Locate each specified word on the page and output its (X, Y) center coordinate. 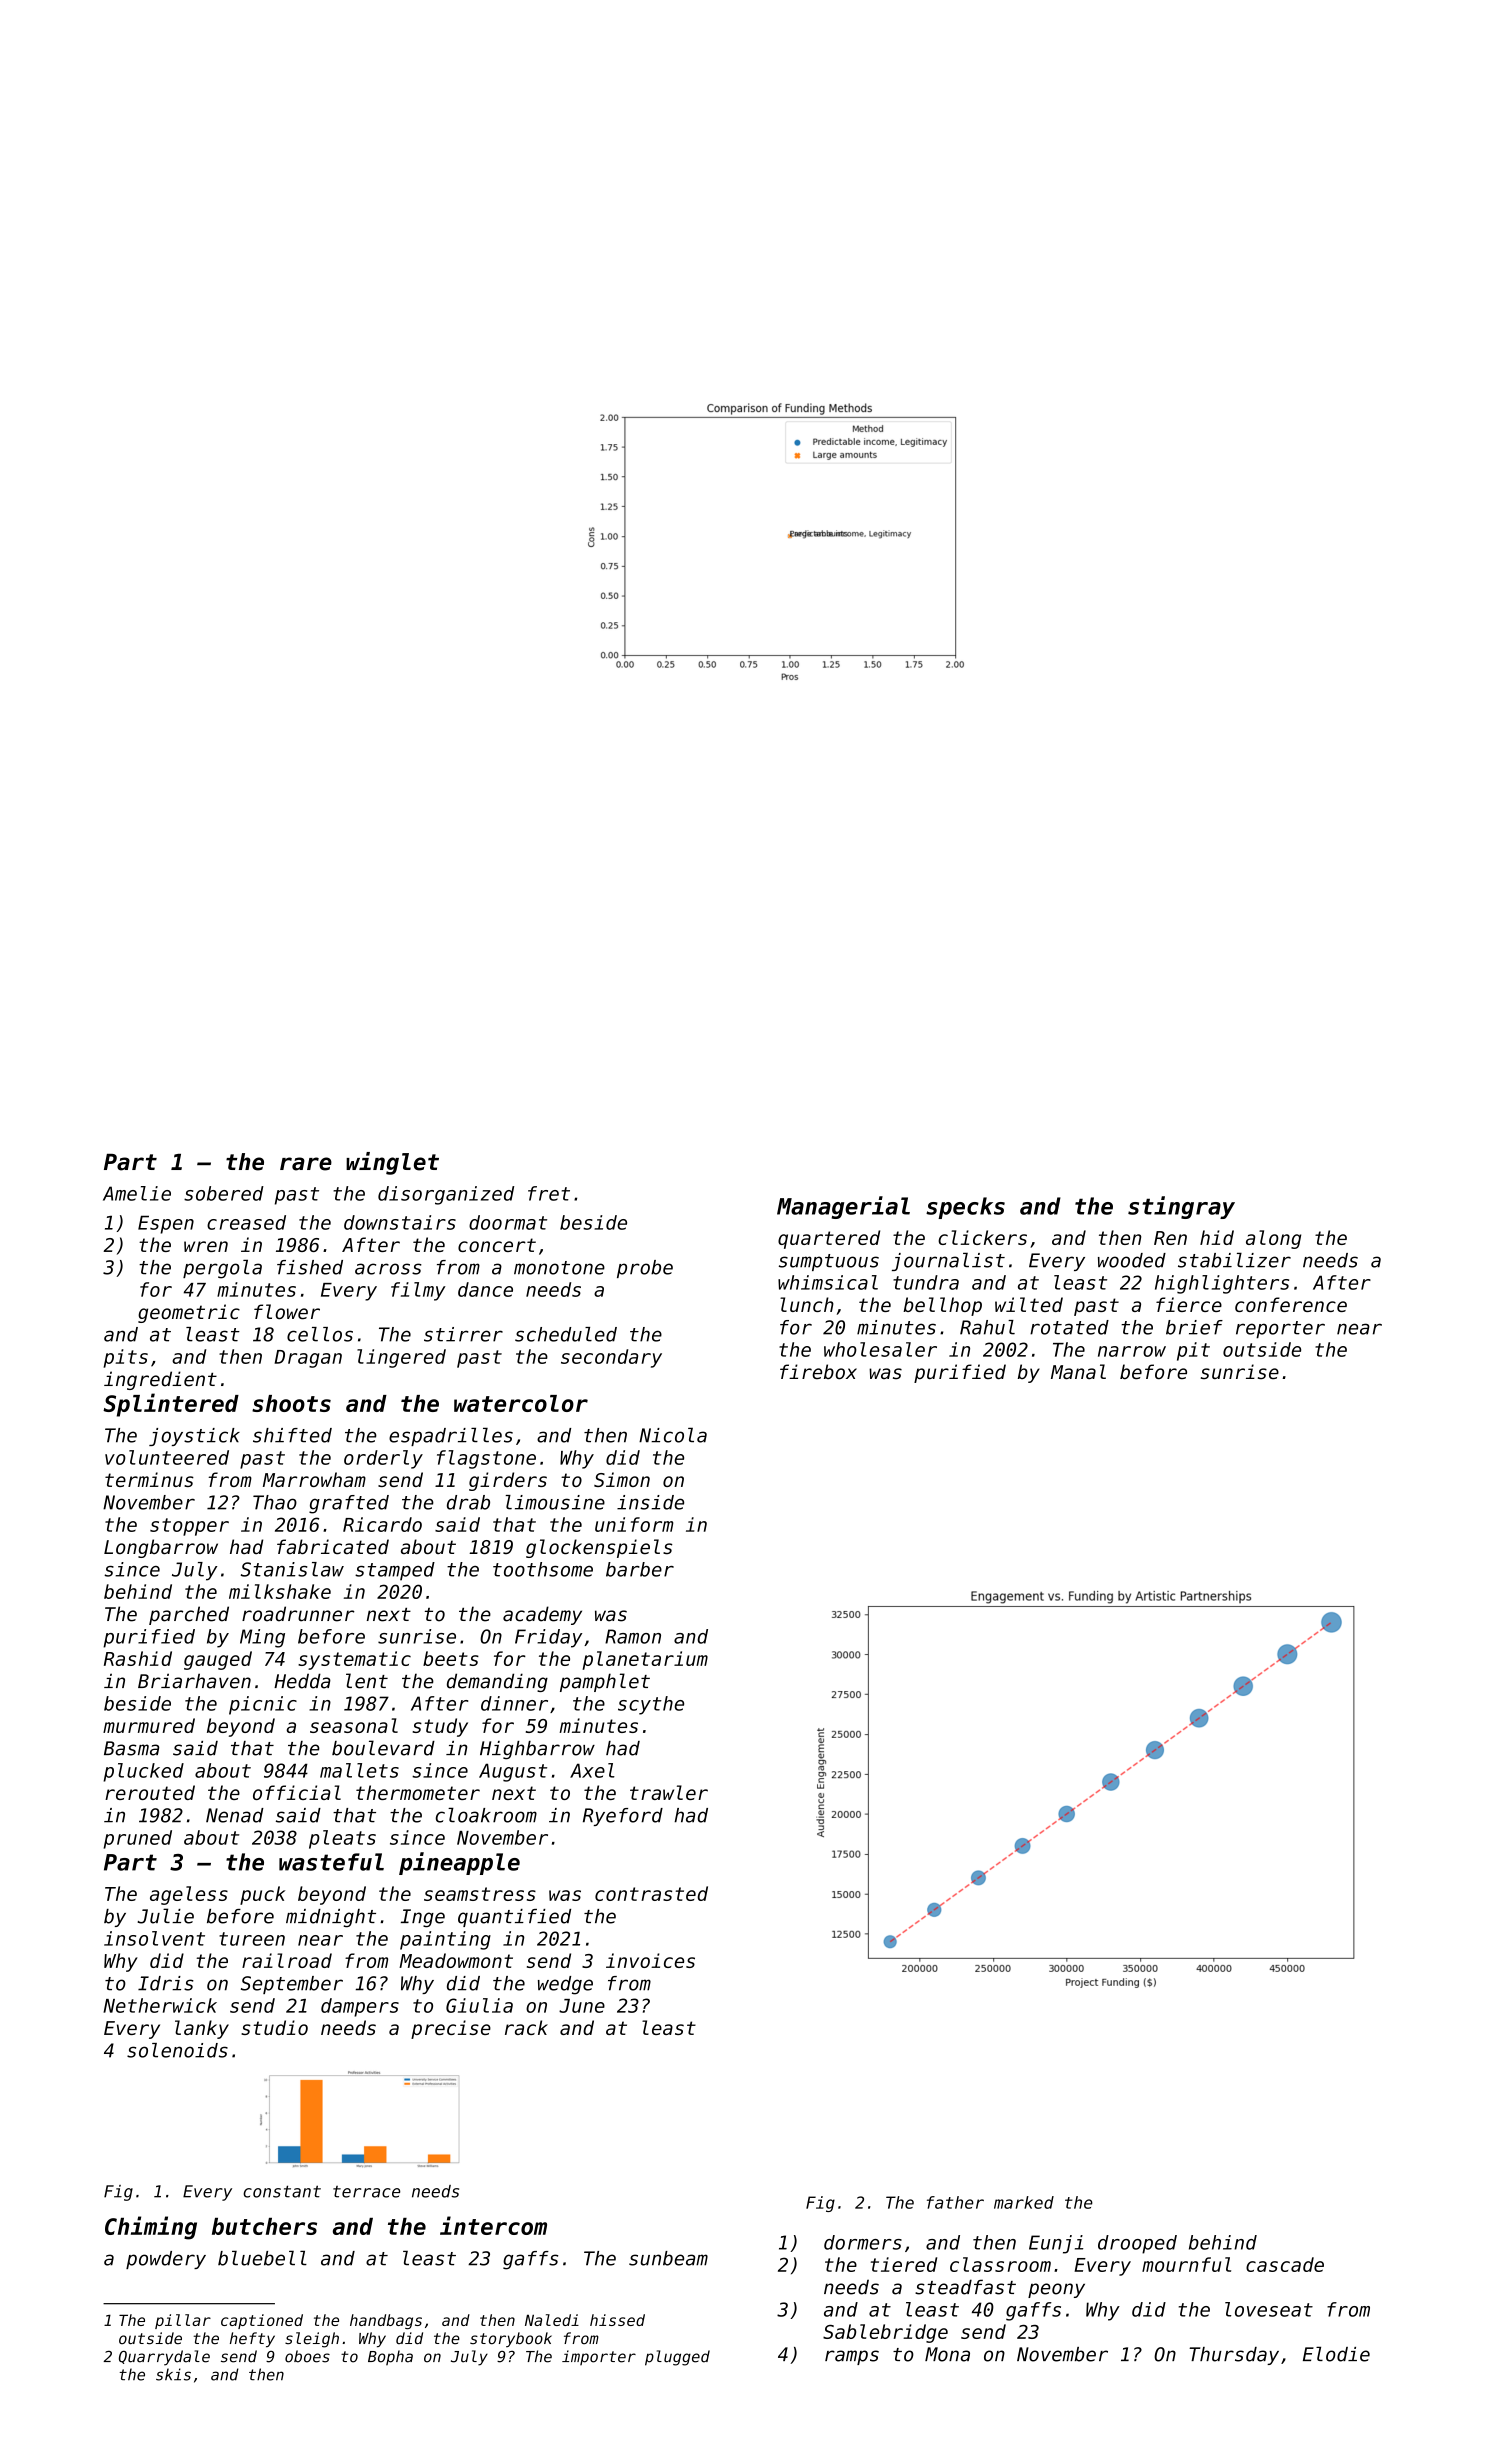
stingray (1181, 1207)
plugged (677, 2358)
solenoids (177, 2050)
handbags (386, 2321)
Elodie (1336, 2354)
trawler (669, 1792)
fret (549, 1193)
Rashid (138, 1658)
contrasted (651, 1893)
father (955, 2202)
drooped (1137, 2244)
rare (306, 1164)
